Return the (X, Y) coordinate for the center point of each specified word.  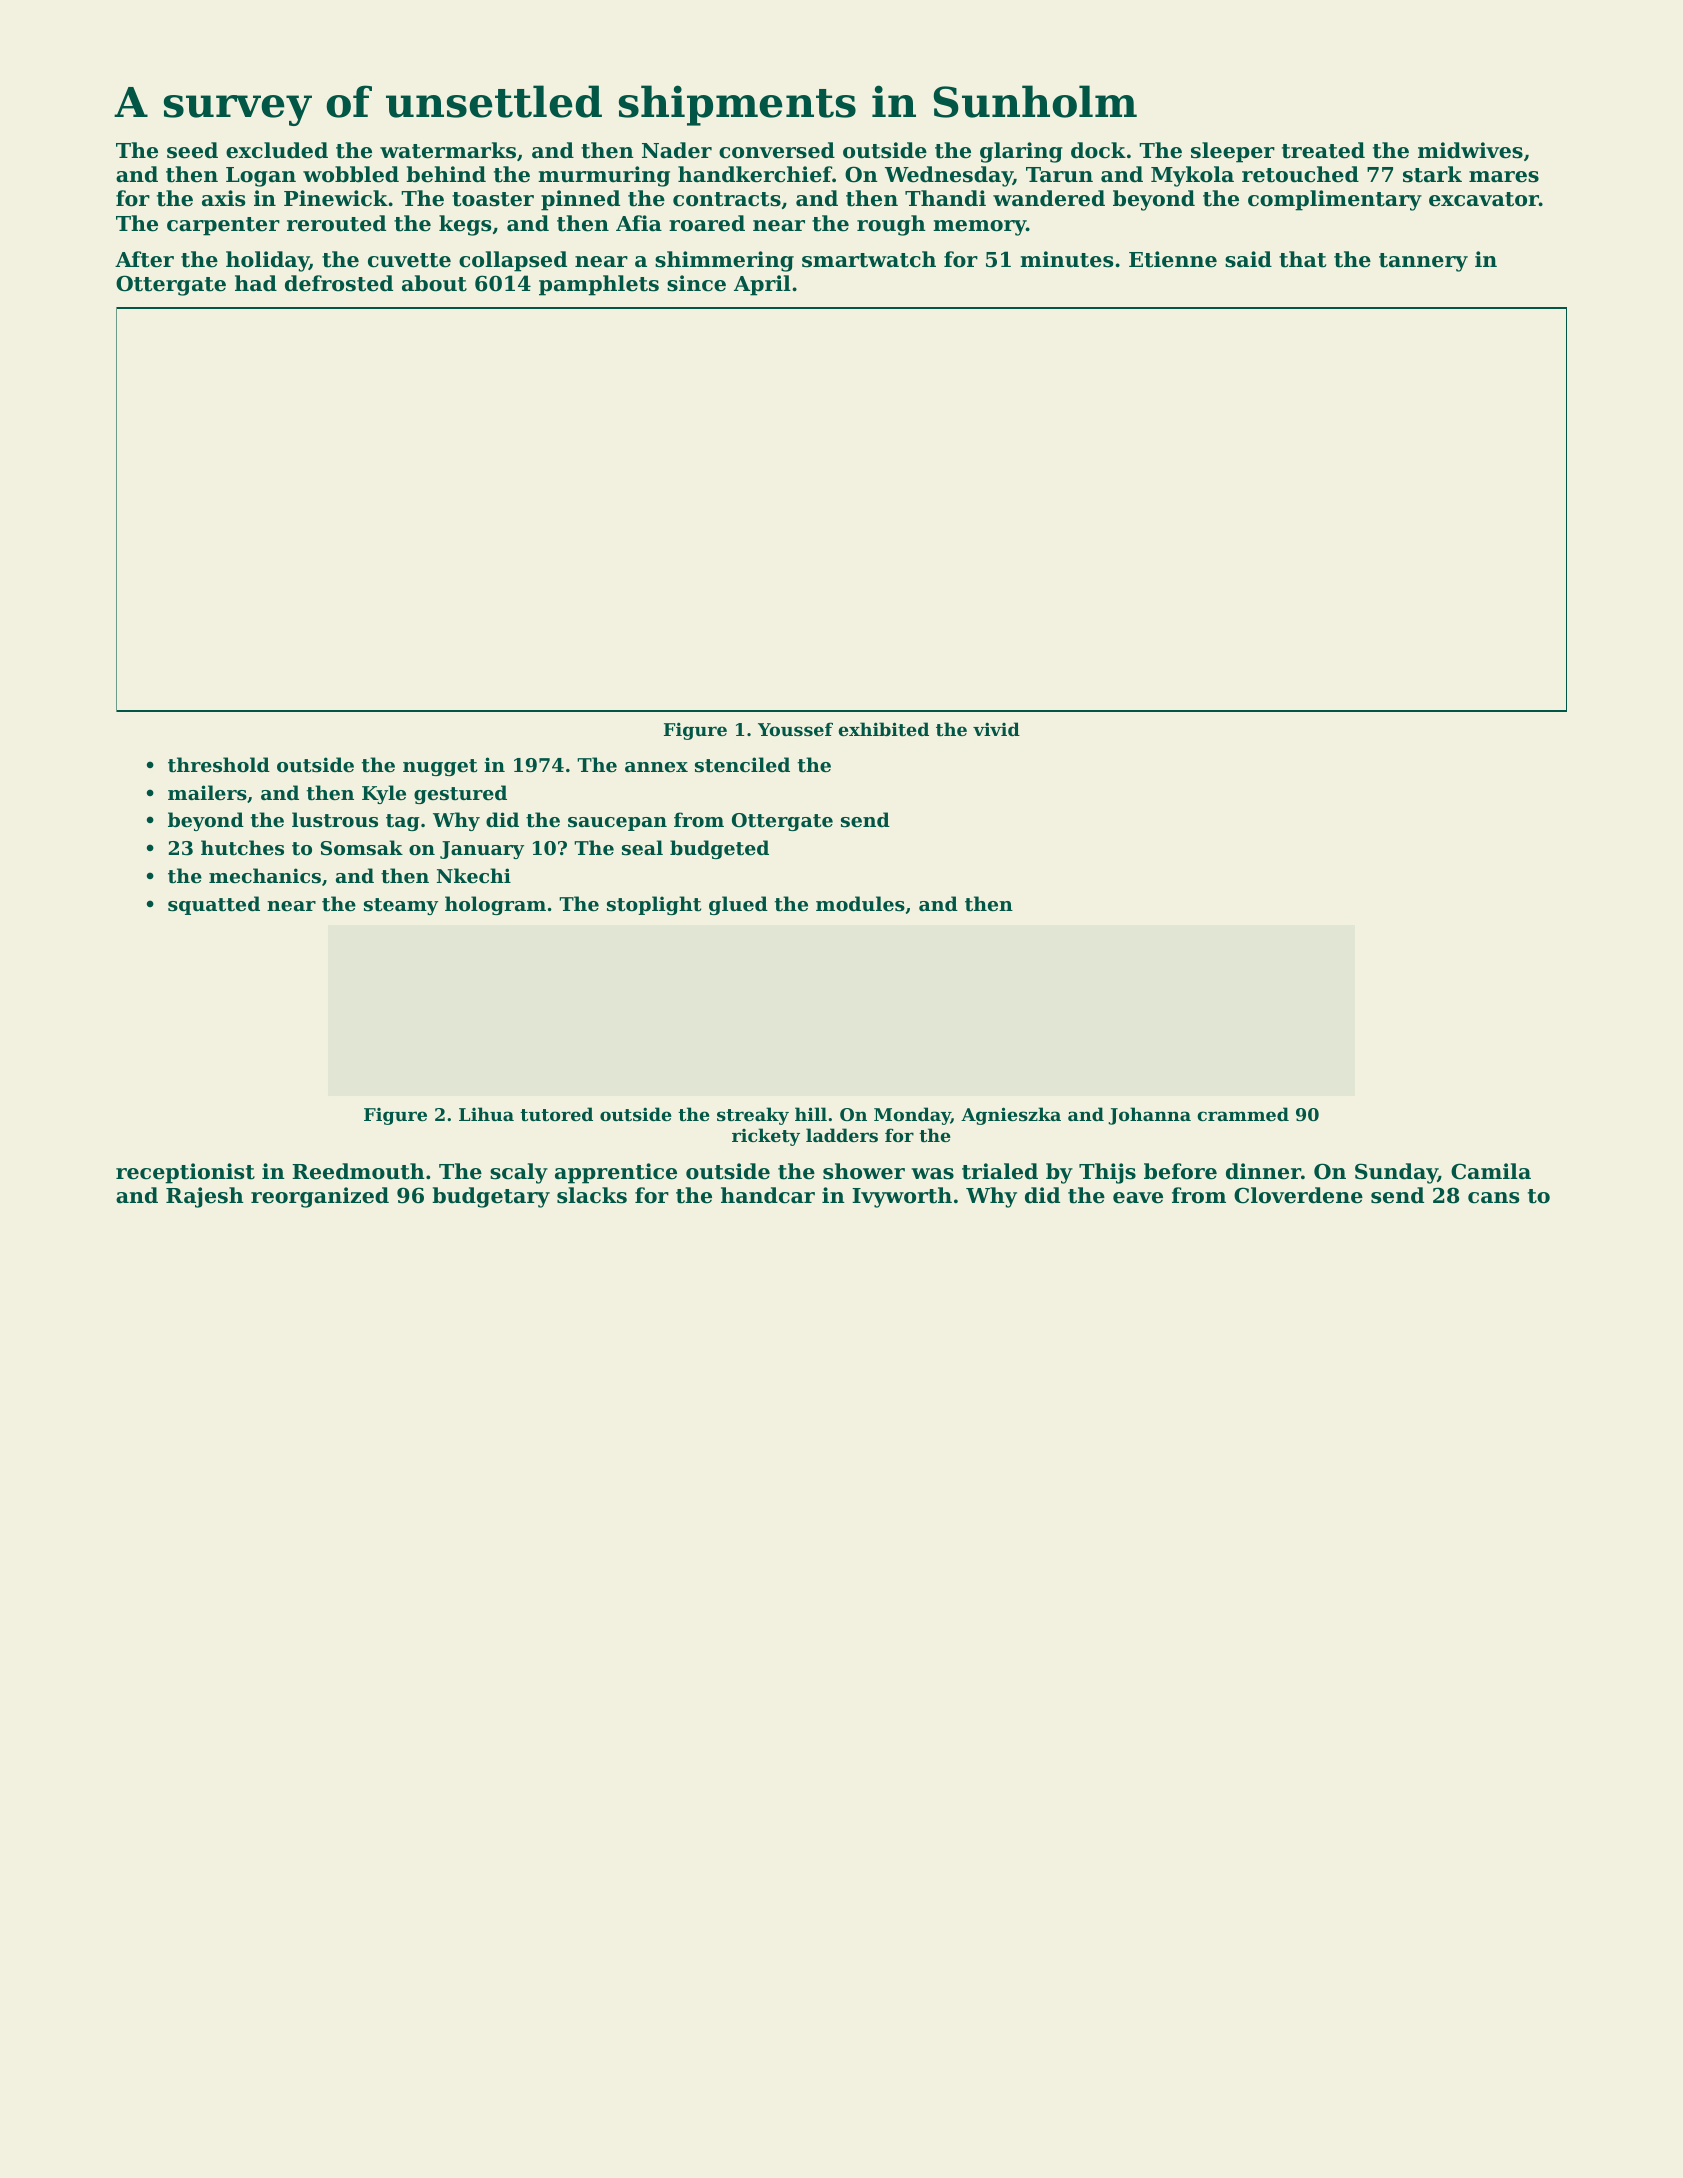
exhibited (883, 729)
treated (1323, 150)
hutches (242, 848)
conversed (777, 150)
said (1248, 259)
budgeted (719, 849)
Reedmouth (358, 1171)
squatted (214, 905)
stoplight (654, 905)
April (762, 285)
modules (860, 904)
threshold (219, 765)
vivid (996, 729)
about (434, 283)
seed (192, 150)
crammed (1243, 1114)
